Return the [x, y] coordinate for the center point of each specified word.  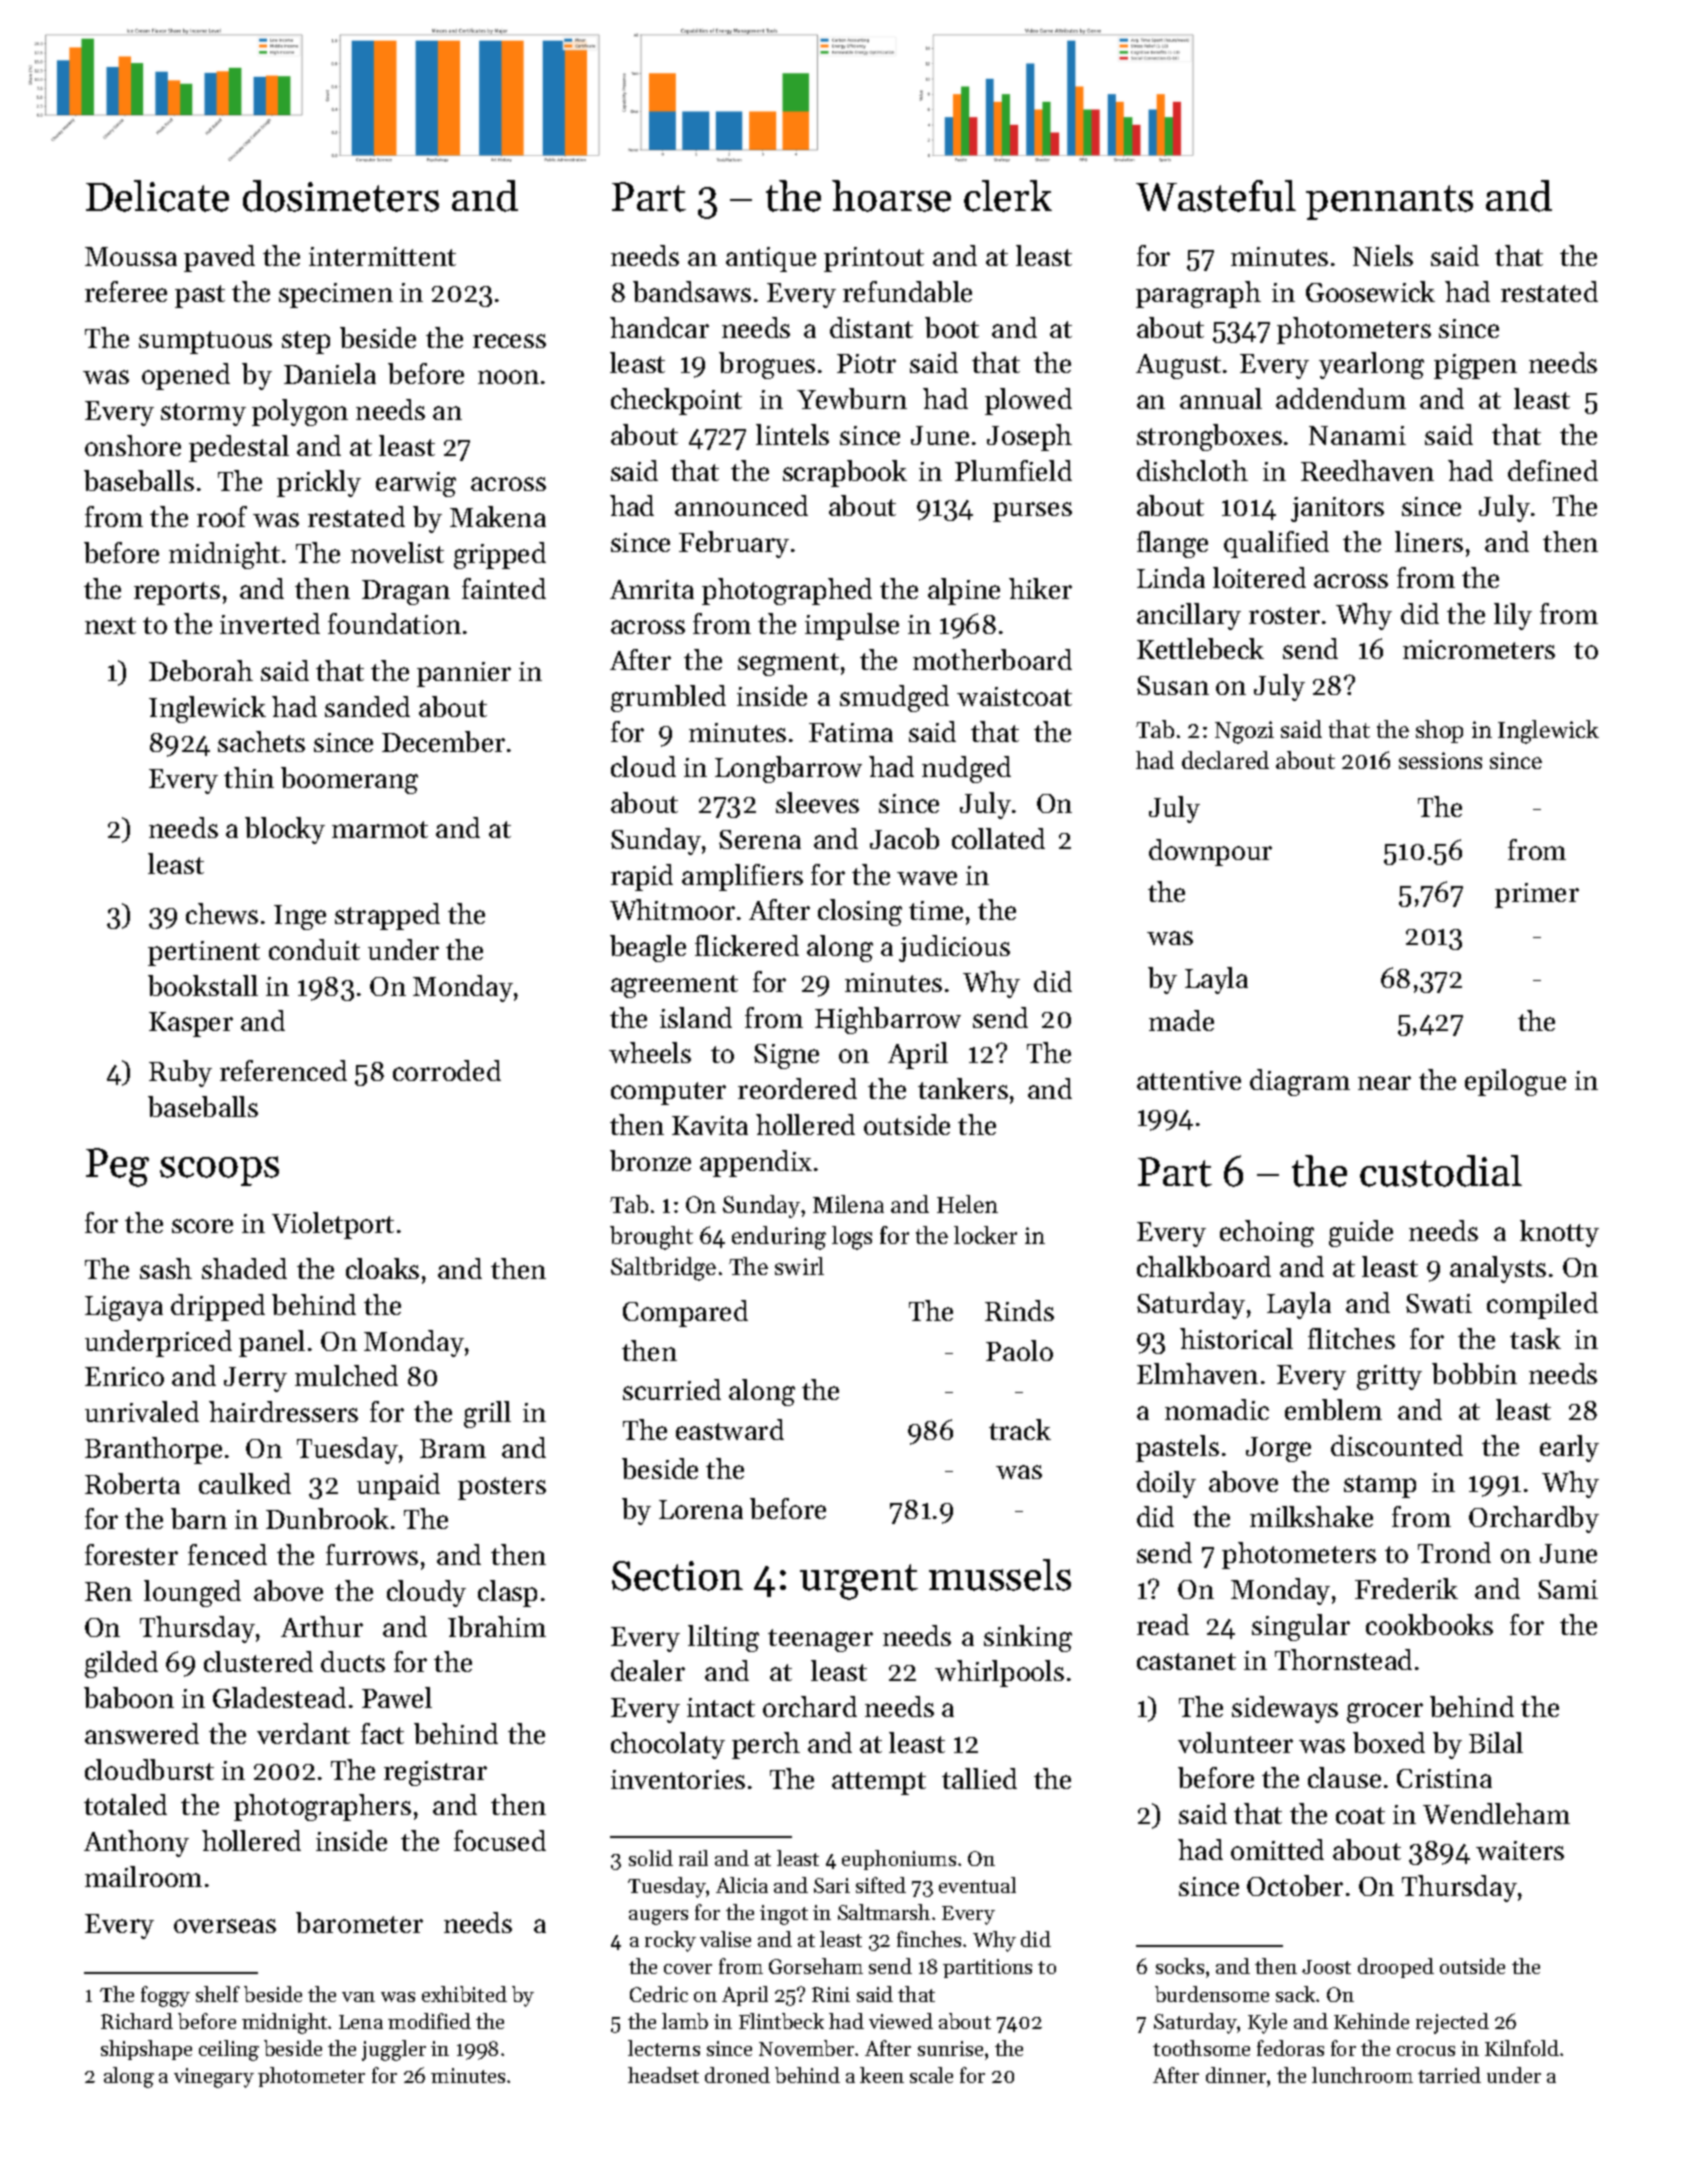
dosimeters [341, 196]
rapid [642, 877]
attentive [1189, 1080]
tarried [1449, 2075]
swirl [799, 1266]
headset [663, 2075]
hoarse [891, 196]
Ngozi [1244, 732]
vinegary [214, 2078]
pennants [1389, 202]
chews [222, 913]
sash [166, 1268]
